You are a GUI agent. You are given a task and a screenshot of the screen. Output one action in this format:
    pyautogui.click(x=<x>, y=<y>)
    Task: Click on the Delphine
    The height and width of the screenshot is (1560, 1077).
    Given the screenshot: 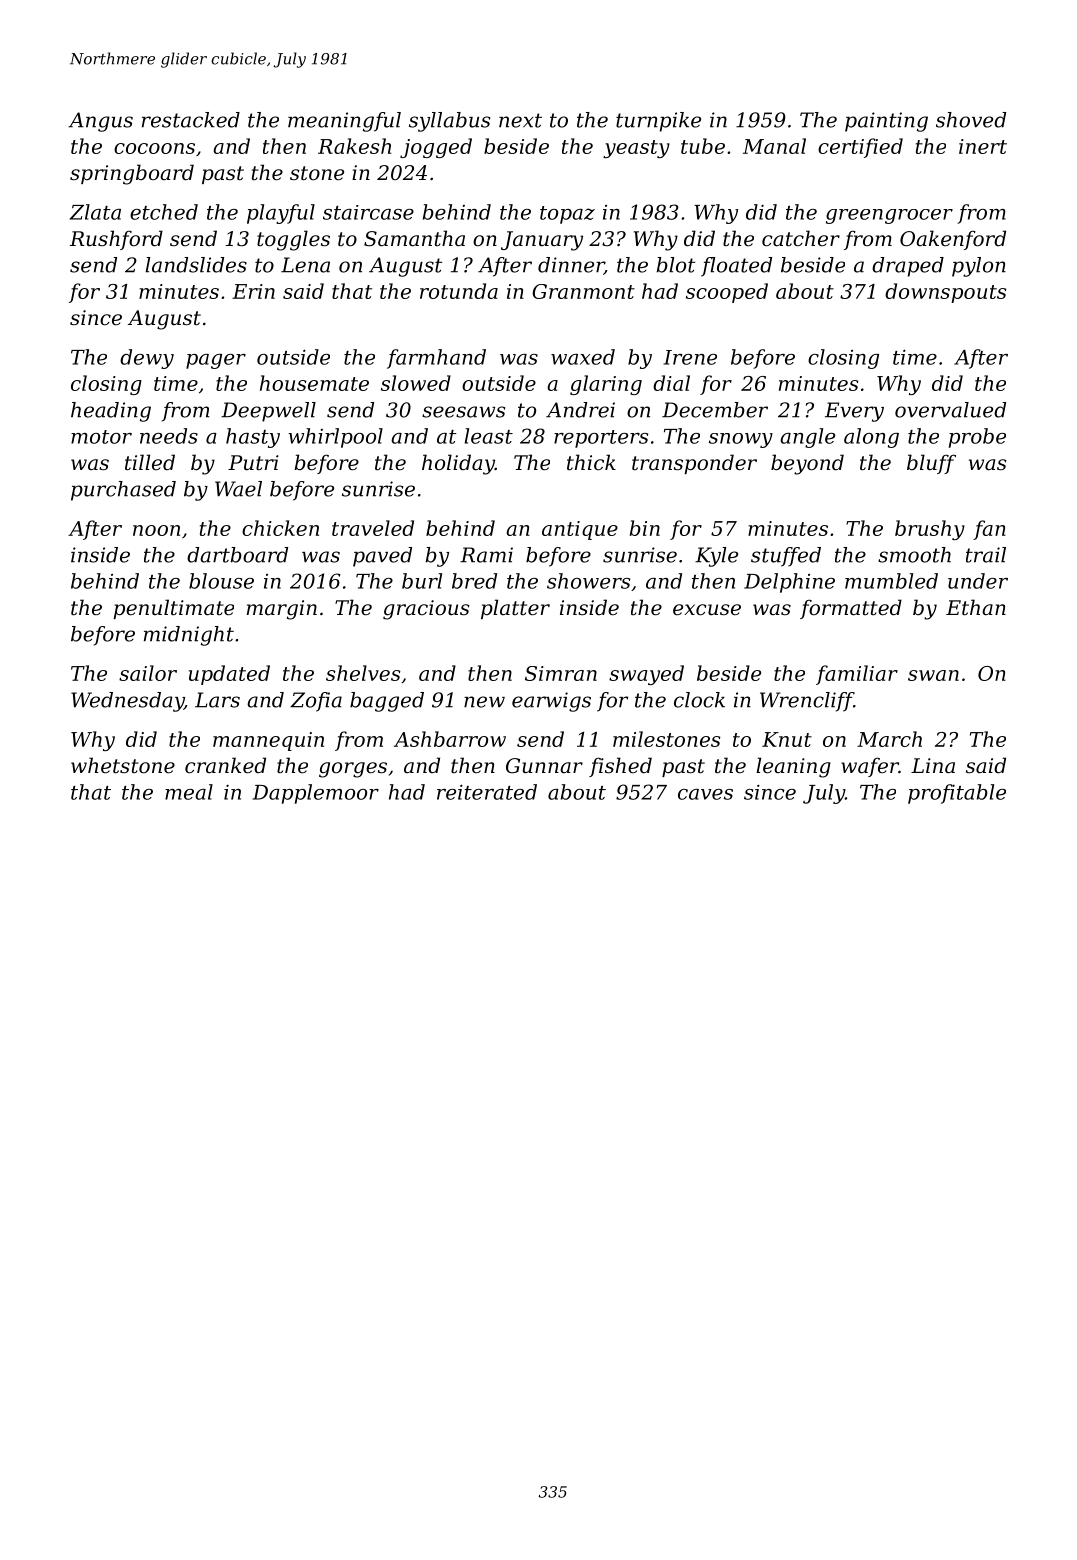 What is the action you would take?
    pyautogui.click(x=789, y=583)
